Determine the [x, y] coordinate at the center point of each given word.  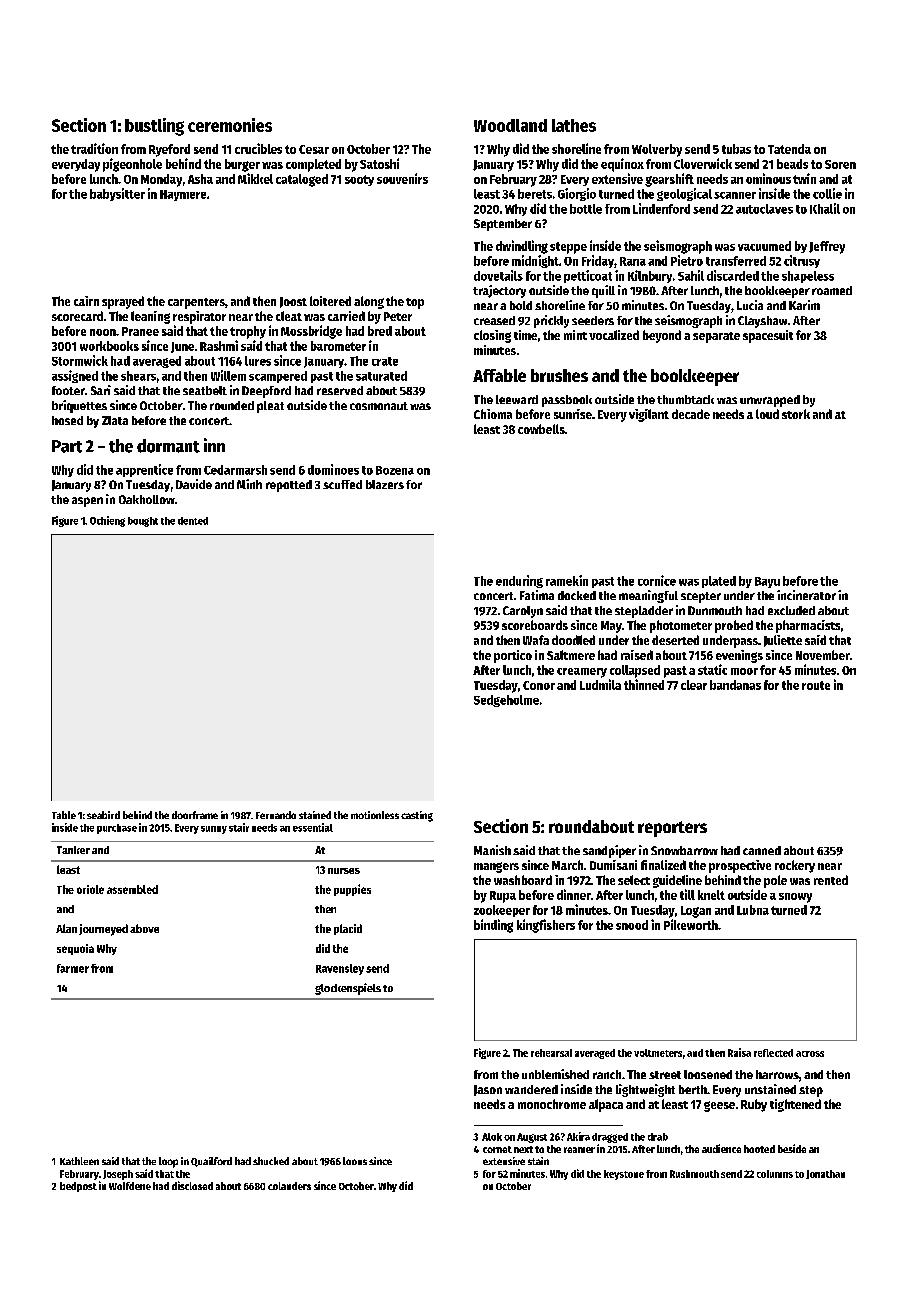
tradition [94, 148]
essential [313, 827]
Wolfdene [130, 1186]
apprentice [144, 470]
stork [796, 414]
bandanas [735, 685]
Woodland [510, 125]
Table [64, 815]
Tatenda [789, 149]
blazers [385, 484]
